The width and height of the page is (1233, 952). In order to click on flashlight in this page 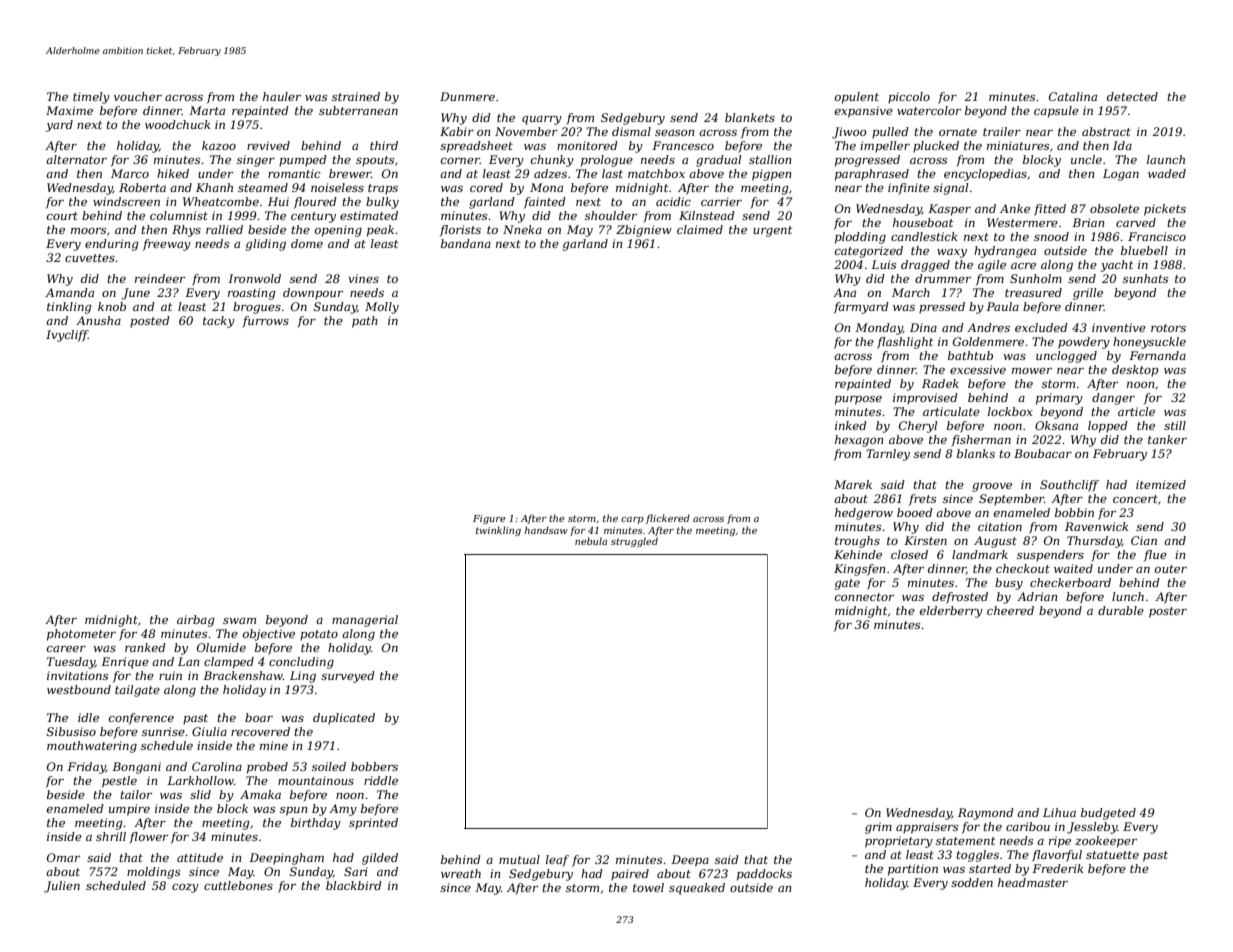, I will do `click(905, 343)`.
